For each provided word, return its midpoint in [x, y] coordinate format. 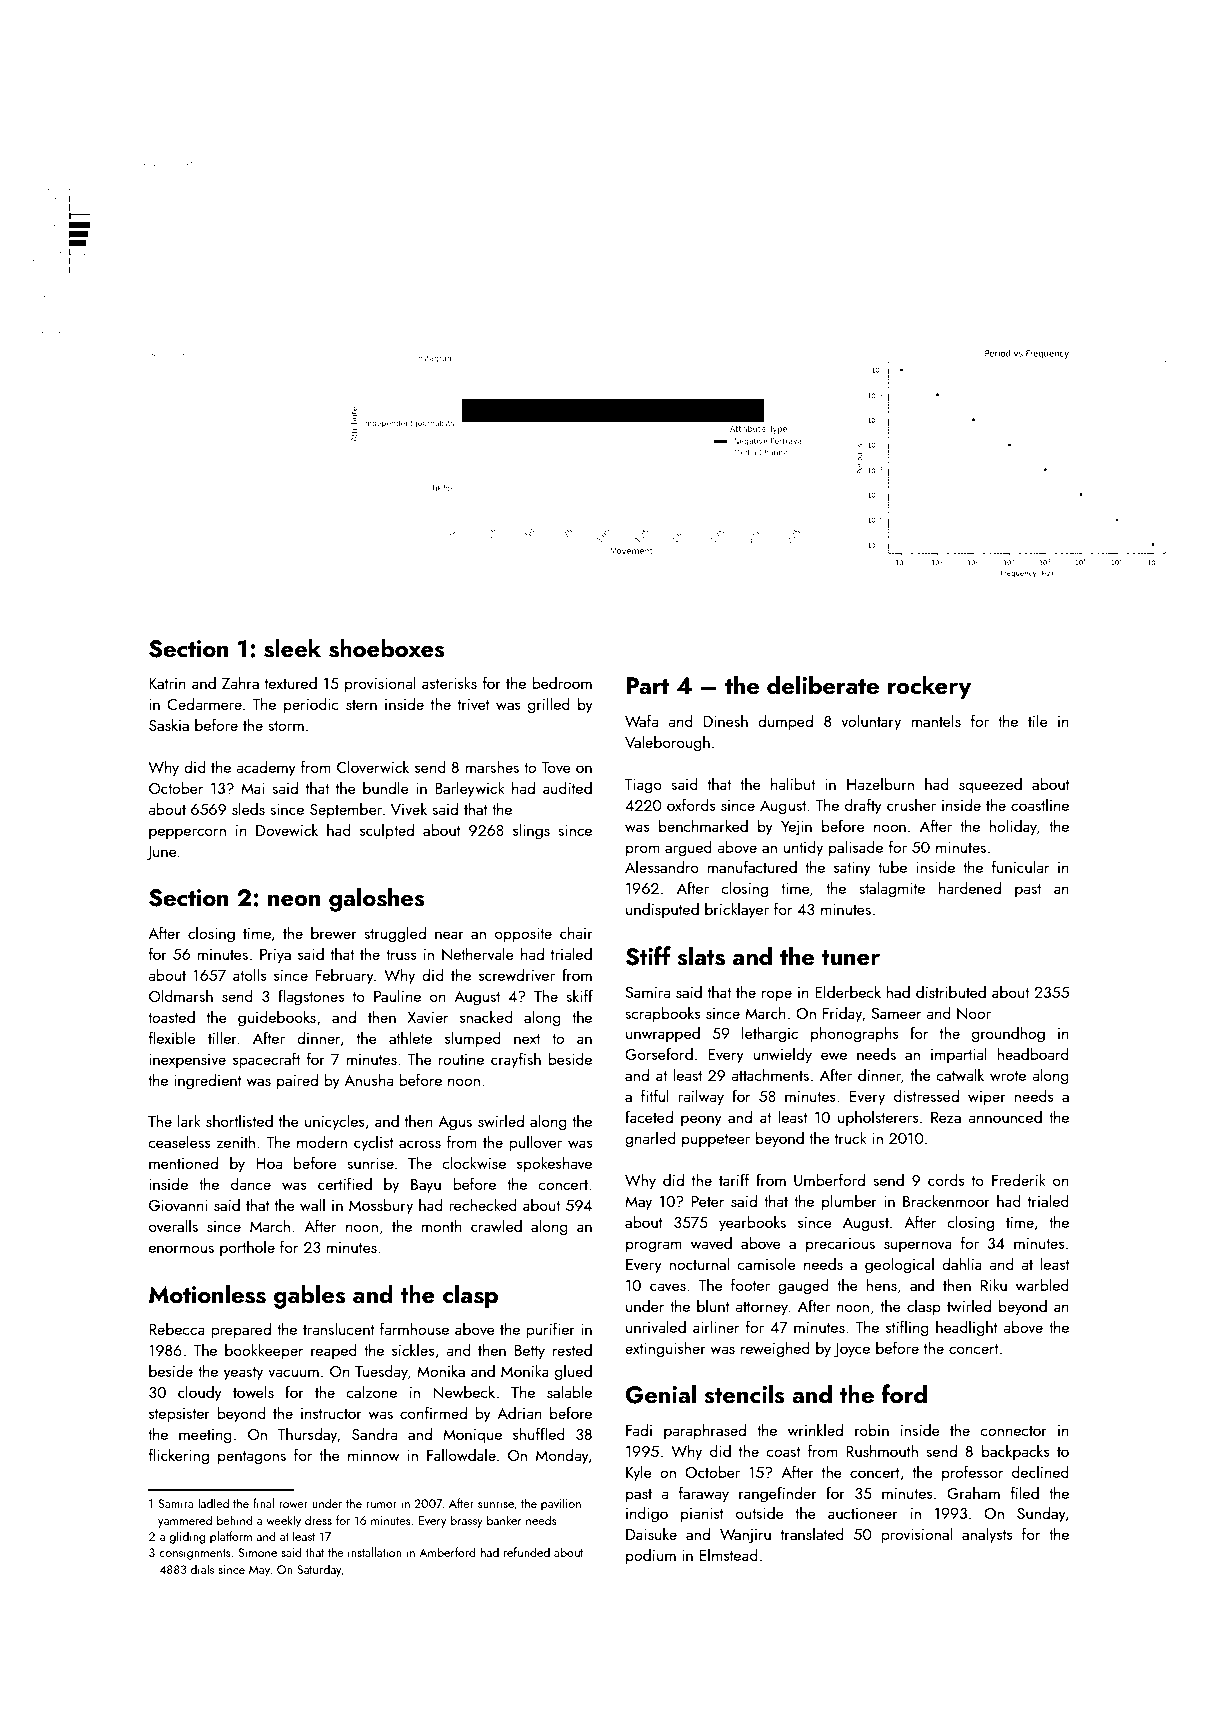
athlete [410, 1037]
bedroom [562, 682]
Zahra [240, 682]
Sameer [896, 1013]
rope [777, 996]
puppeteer [716, 1141]
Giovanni [178, 1205]
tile [1038, 720]
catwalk [960, 1074]
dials [202, 1569]
